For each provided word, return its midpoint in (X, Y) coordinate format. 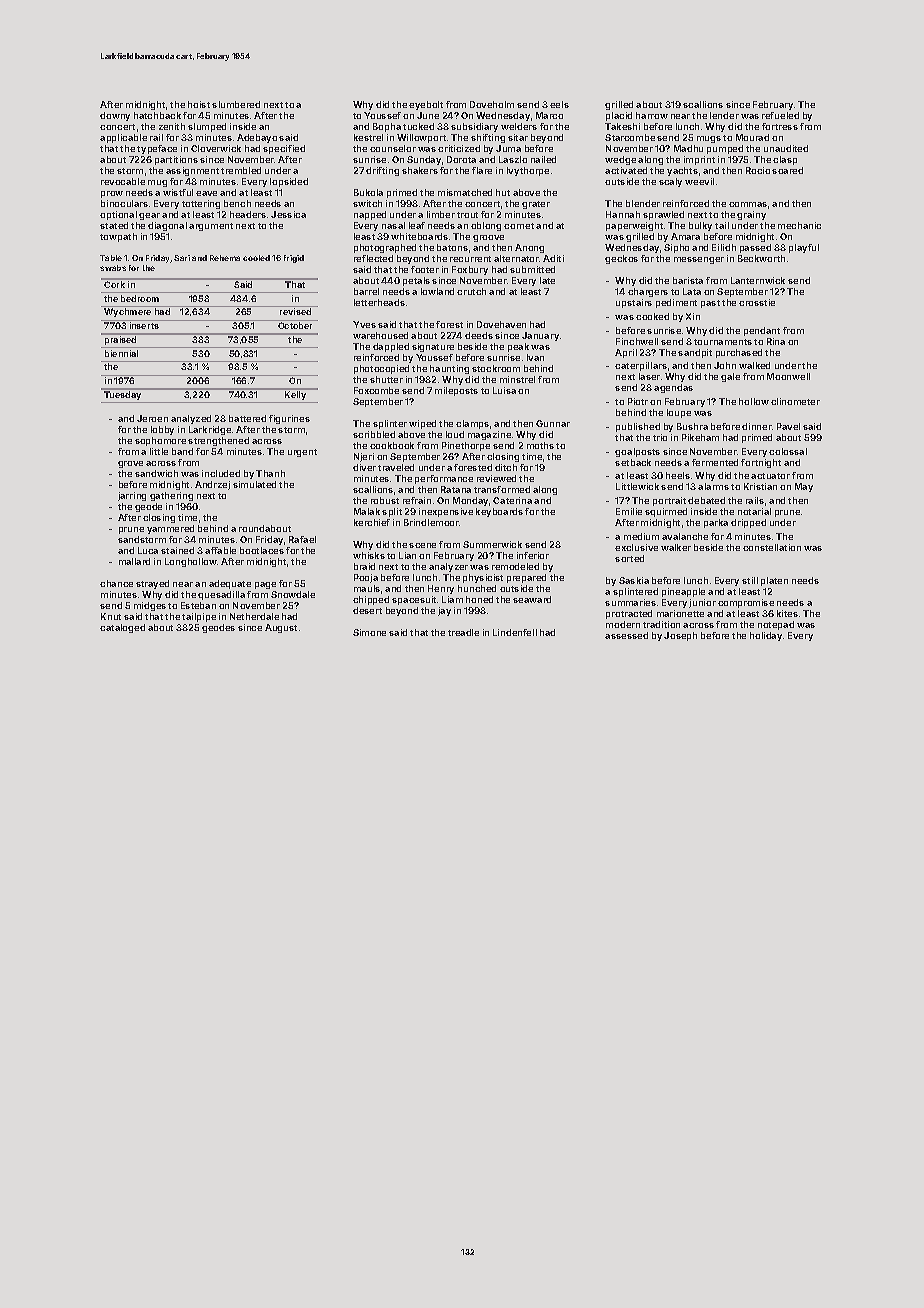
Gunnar (553, 423)
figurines (289, 419)
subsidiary (474, 127)
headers (248, 214)
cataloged (122, 628)
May (804, 487)
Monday (470, 501)
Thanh (270, 473)
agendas (673, 388)
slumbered (236, 104)
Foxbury (470, 270)
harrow (652, 115)
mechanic (799, 225)
